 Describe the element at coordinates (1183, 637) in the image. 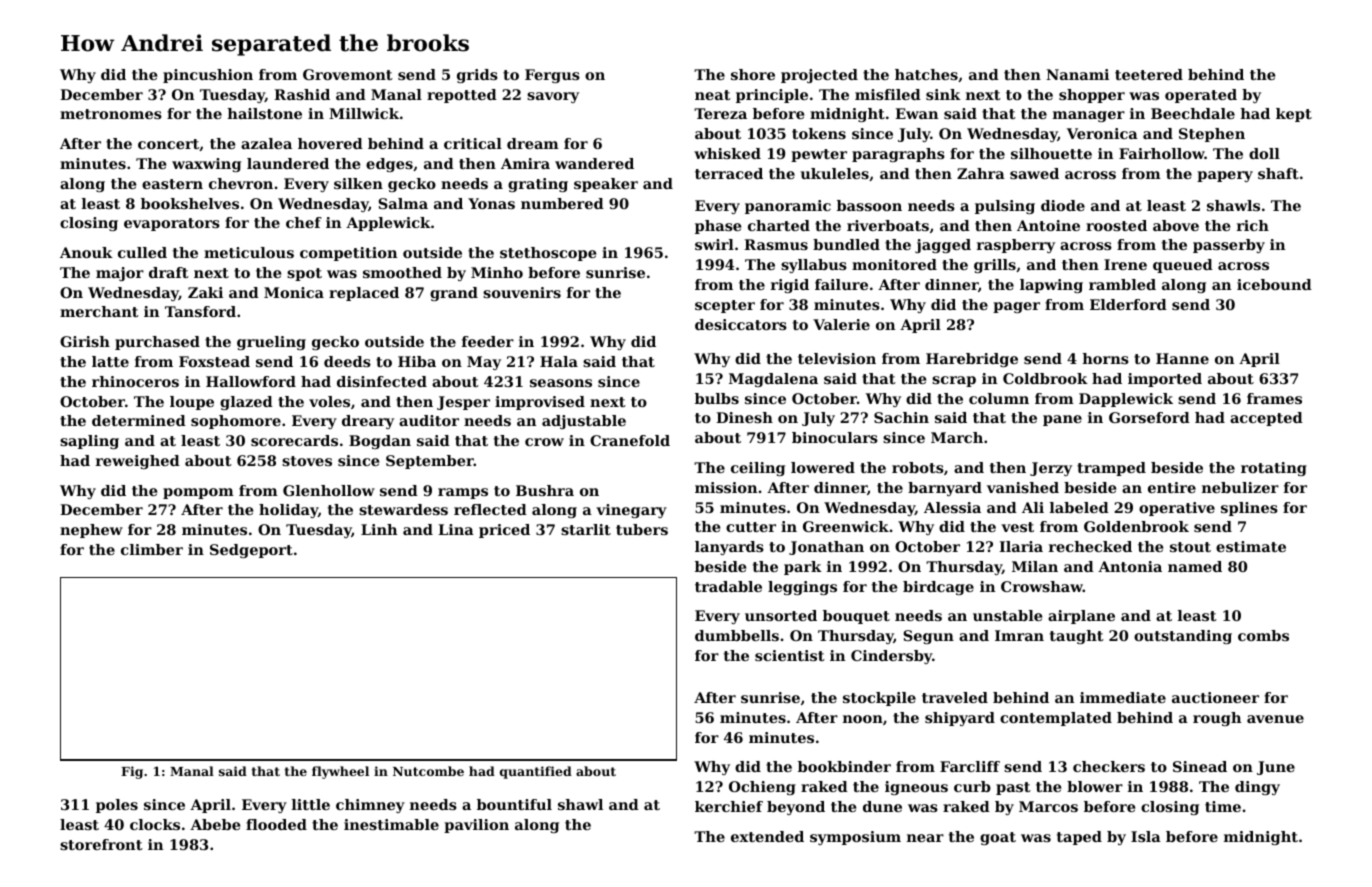

I see `outstanding` at that location.
